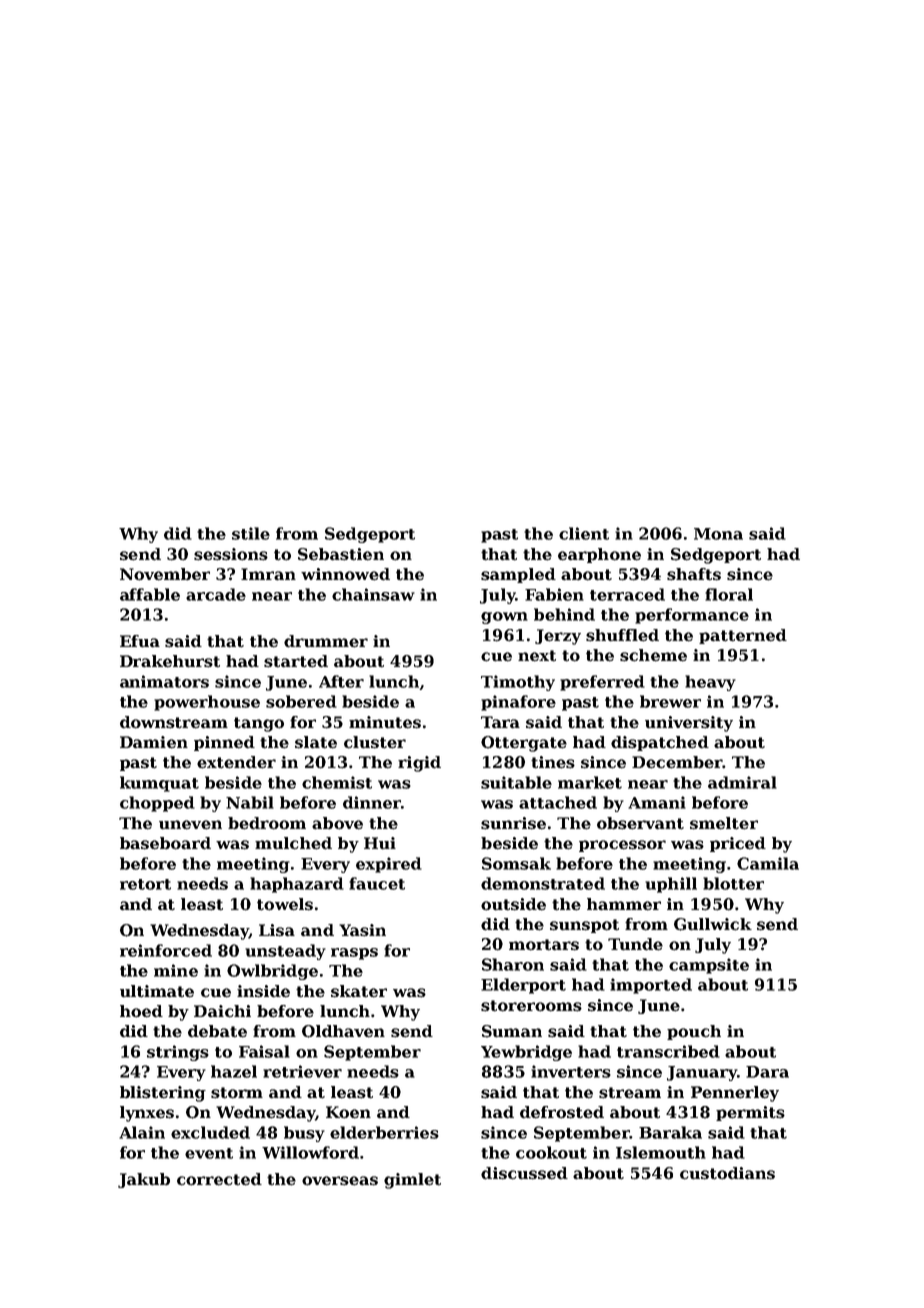  I want to click on stile, so click(251, 533).
